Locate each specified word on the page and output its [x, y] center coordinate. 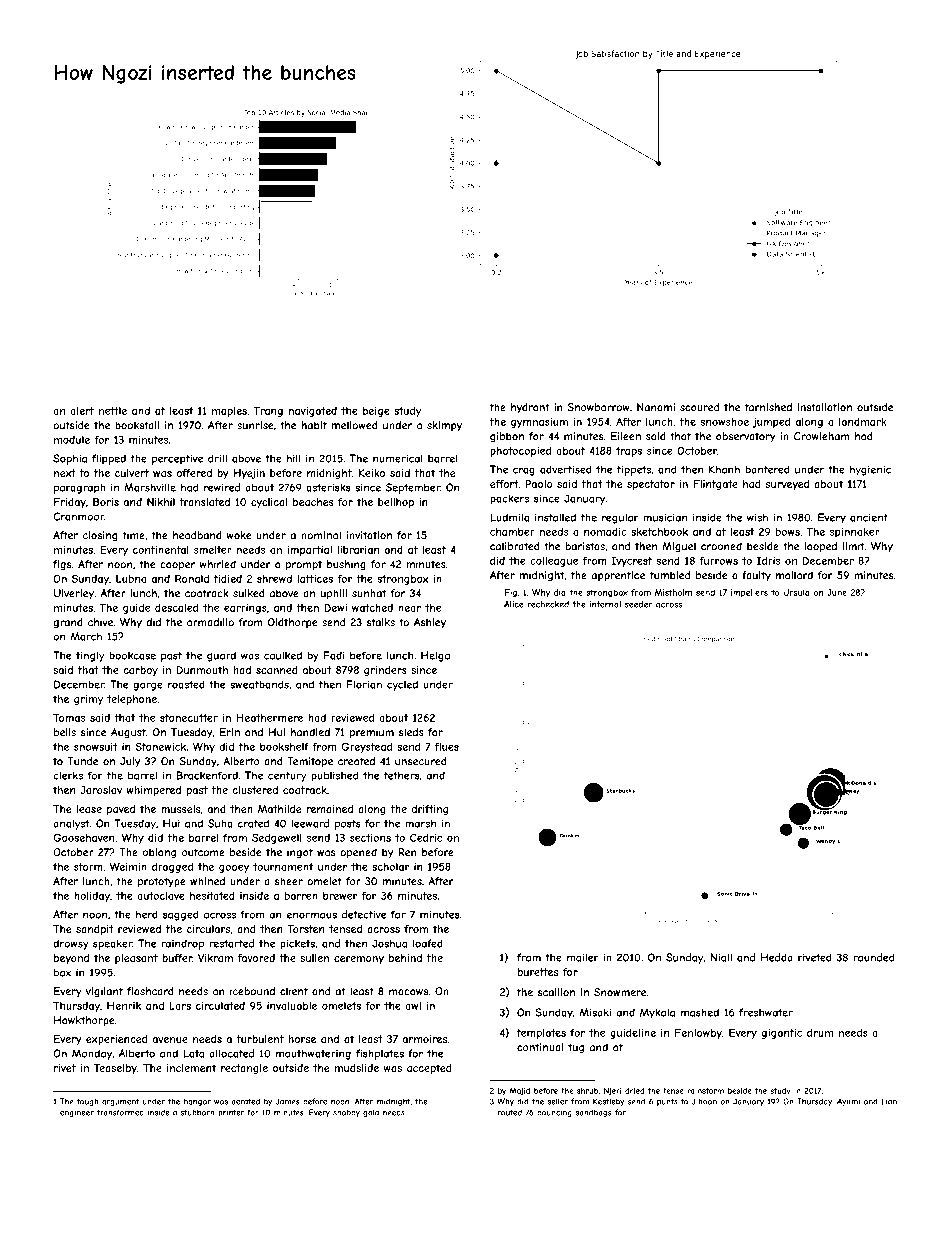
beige [376, 412]
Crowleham [822, 436]
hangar [197, 1102]
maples [229, 412]
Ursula [796, 592]
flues [447, 746]
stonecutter [189, 718]
